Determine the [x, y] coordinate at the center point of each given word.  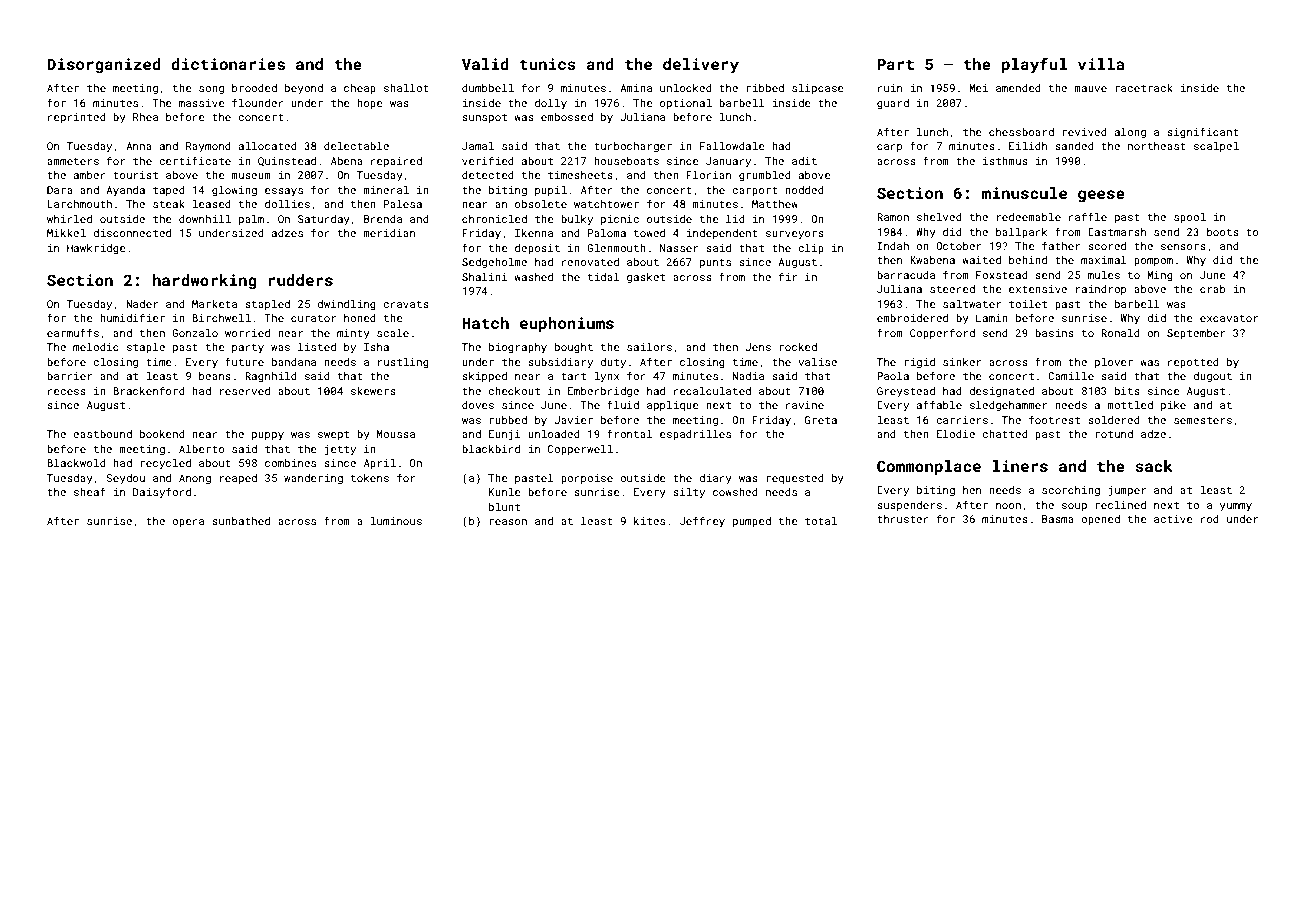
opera [188, 523]
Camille [1071, 375]
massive [202, 103]
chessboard [1021, 132]
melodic [96, 346]
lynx [606, 377]
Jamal [478, 145]
